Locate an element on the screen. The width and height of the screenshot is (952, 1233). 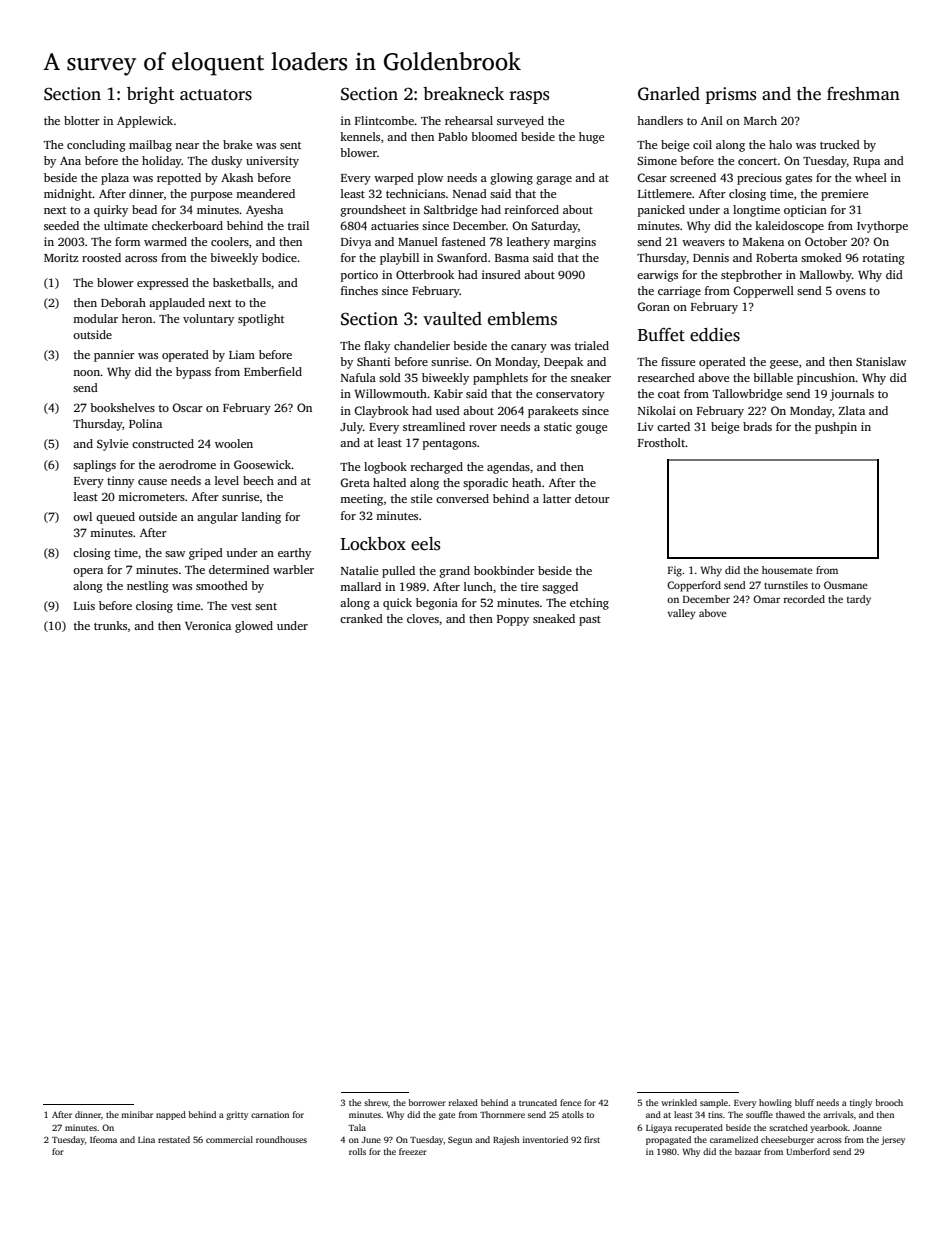
napped is located at coordinates (171, 1115).
